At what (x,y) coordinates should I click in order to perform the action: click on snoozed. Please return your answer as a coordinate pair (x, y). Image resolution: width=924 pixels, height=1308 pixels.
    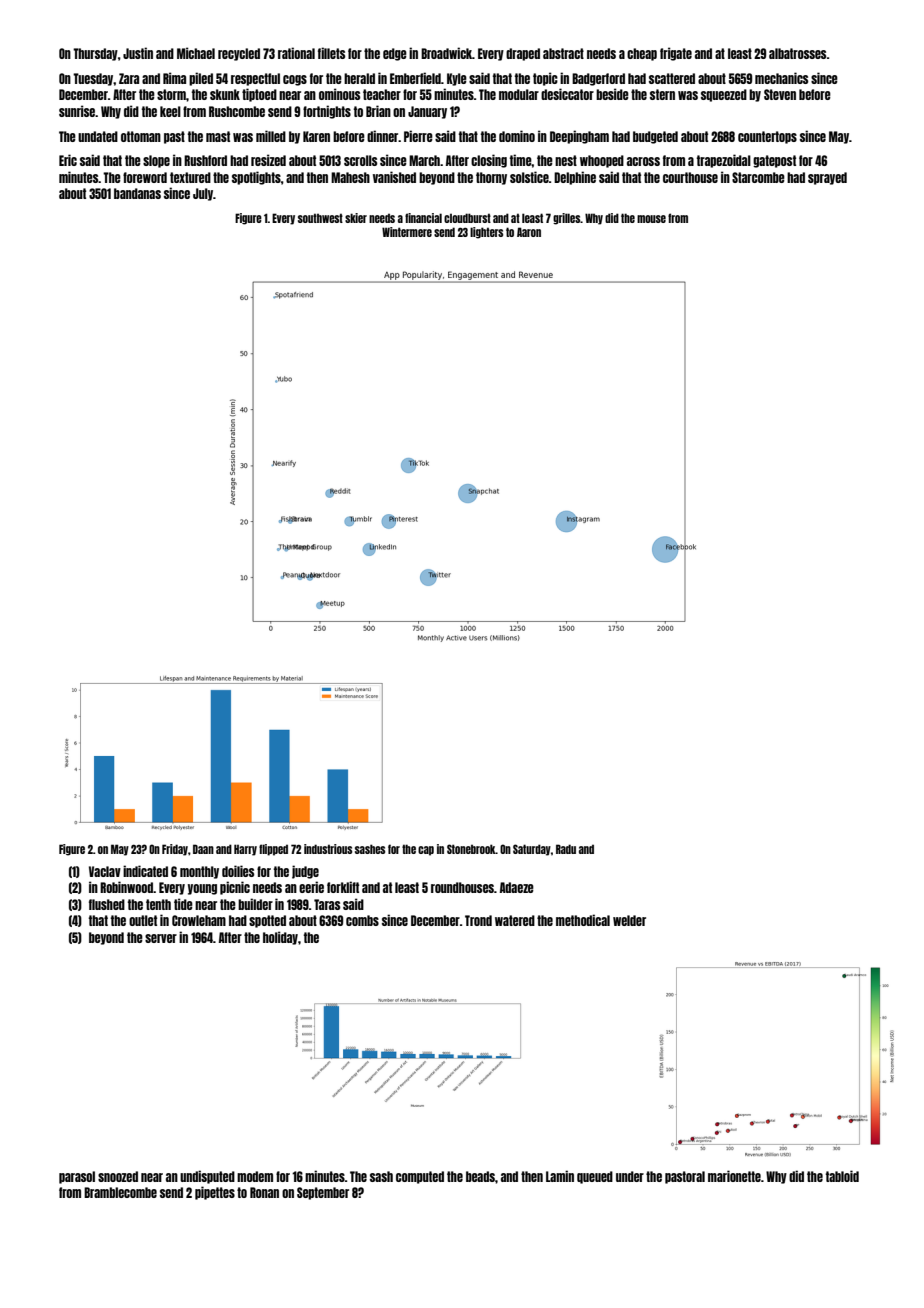
    Looking at the image, I should click on (118, 1176).
